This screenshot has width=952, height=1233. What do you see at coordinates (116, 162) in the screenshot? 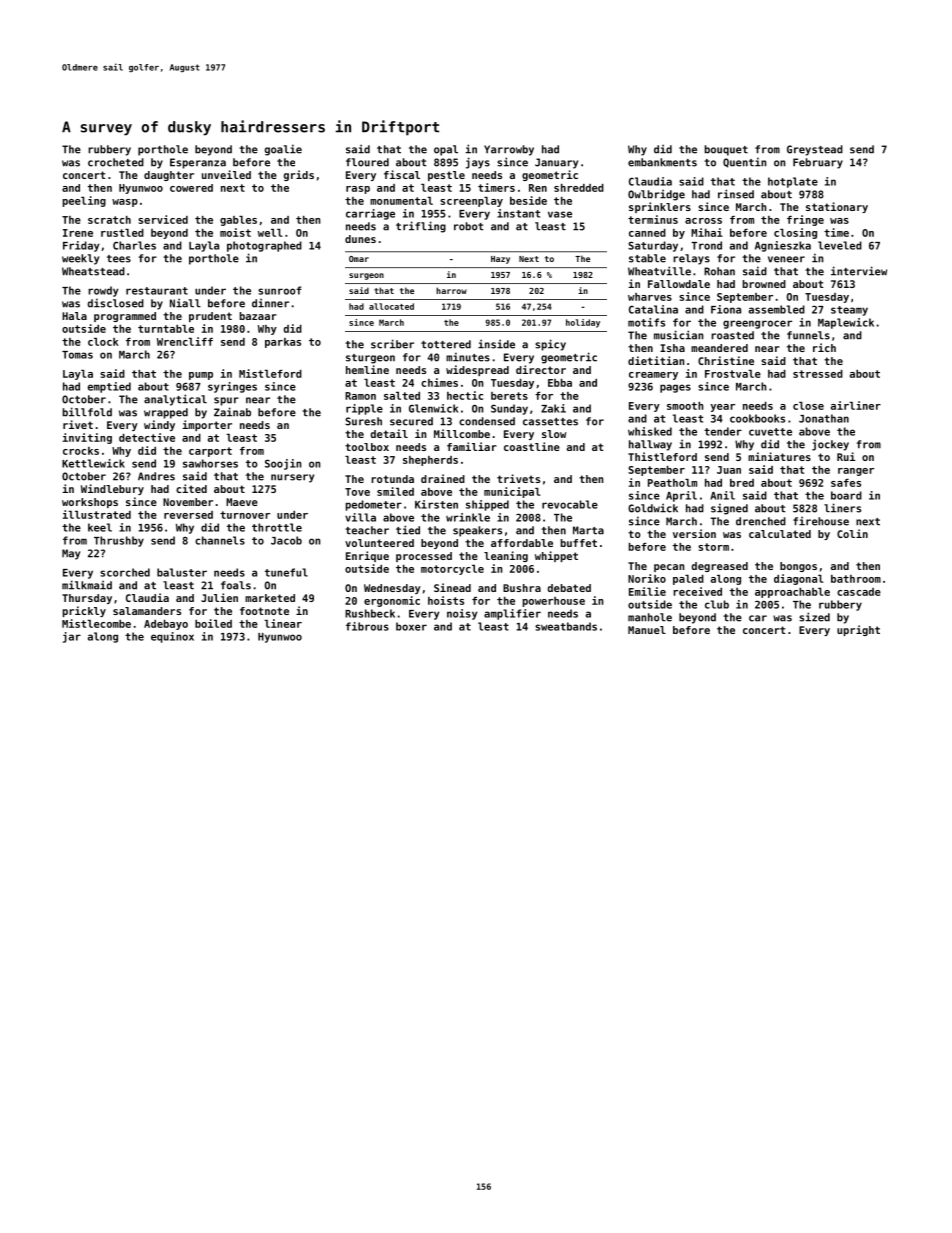
I see `crocheted` at bounding box center [116, 162].
